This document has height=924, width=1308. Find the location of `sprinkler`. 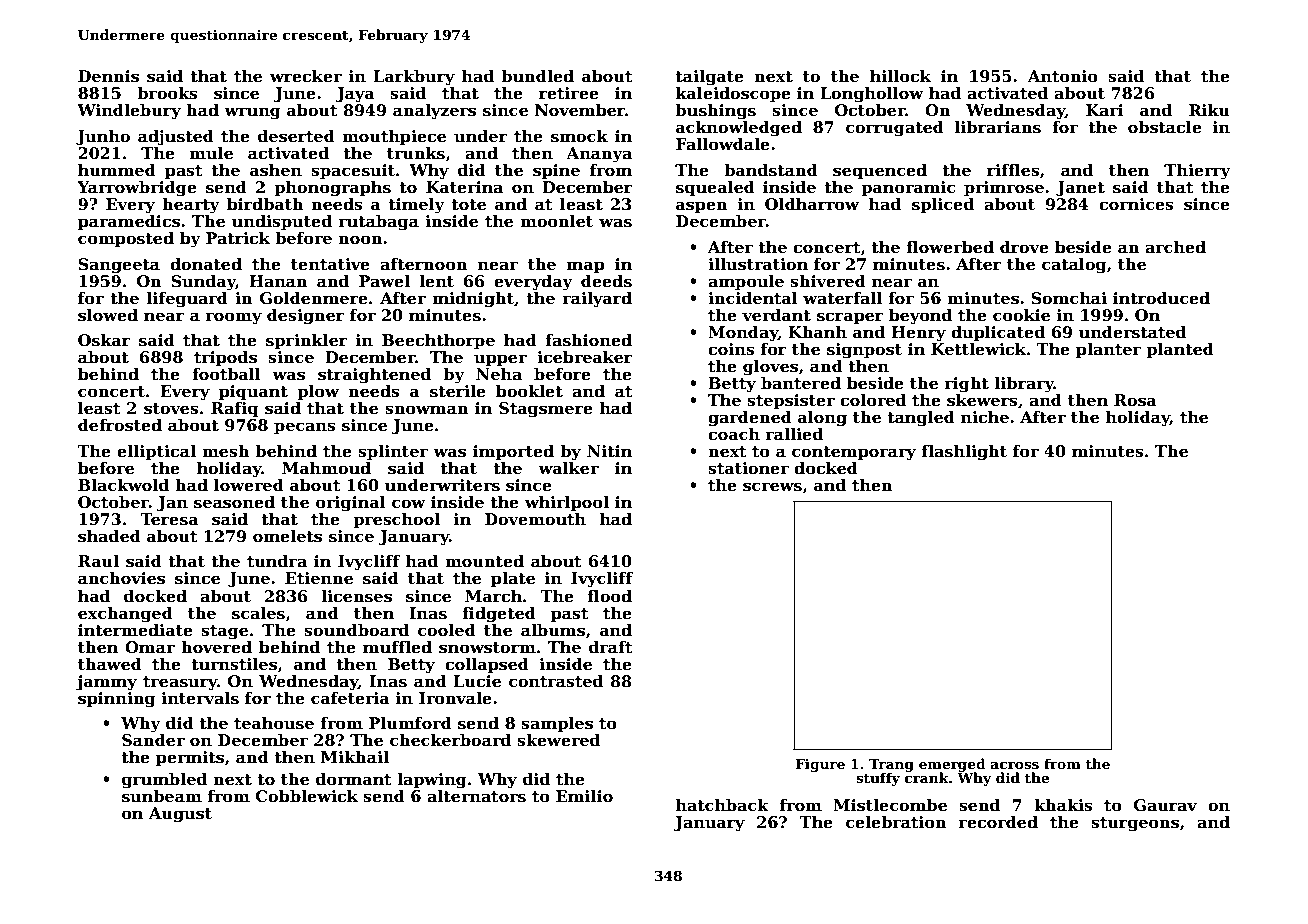

sprinkler is located at coordinates (307, 342).
